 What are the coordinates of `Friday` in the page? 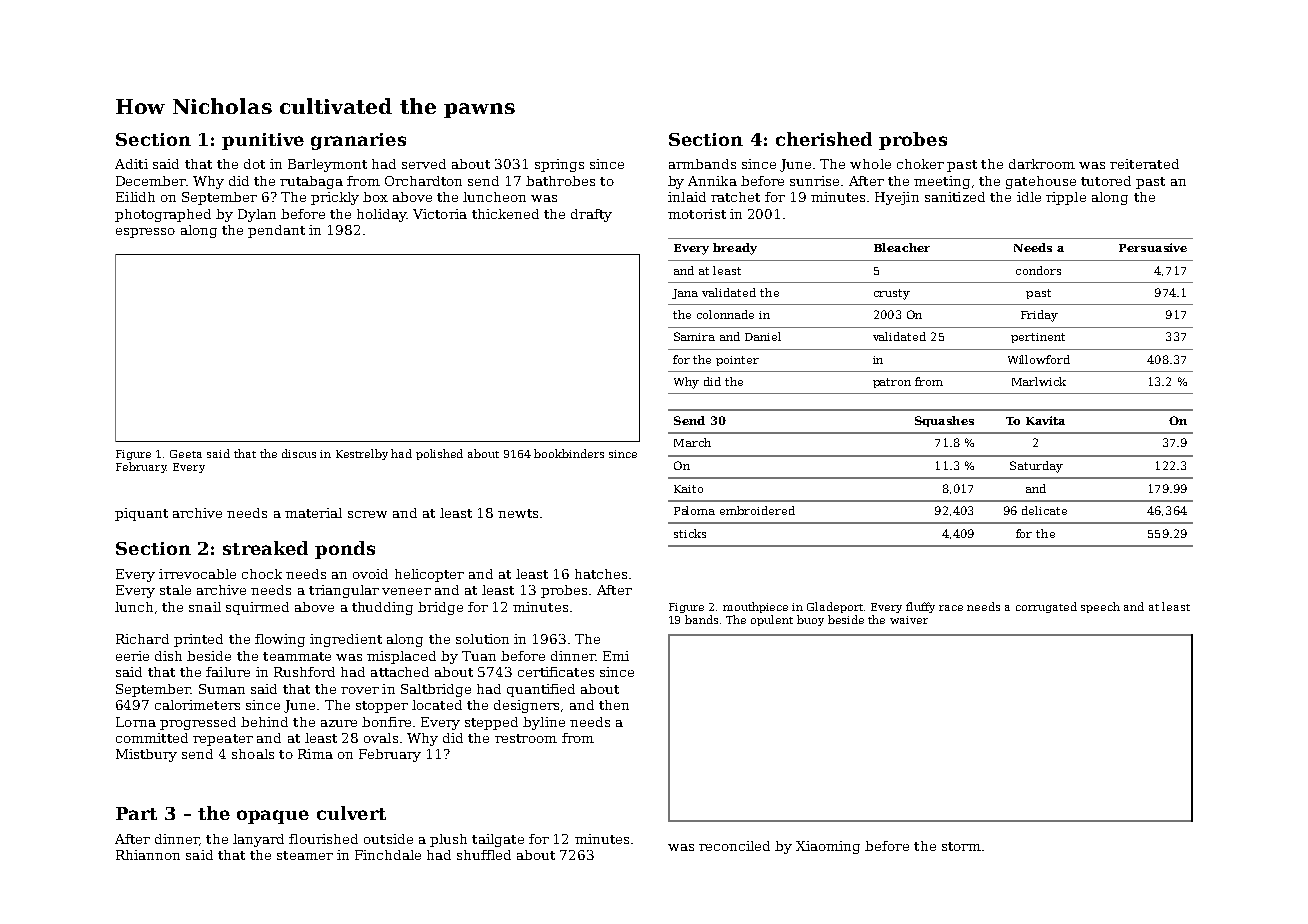 It's located at (1039, 316).
